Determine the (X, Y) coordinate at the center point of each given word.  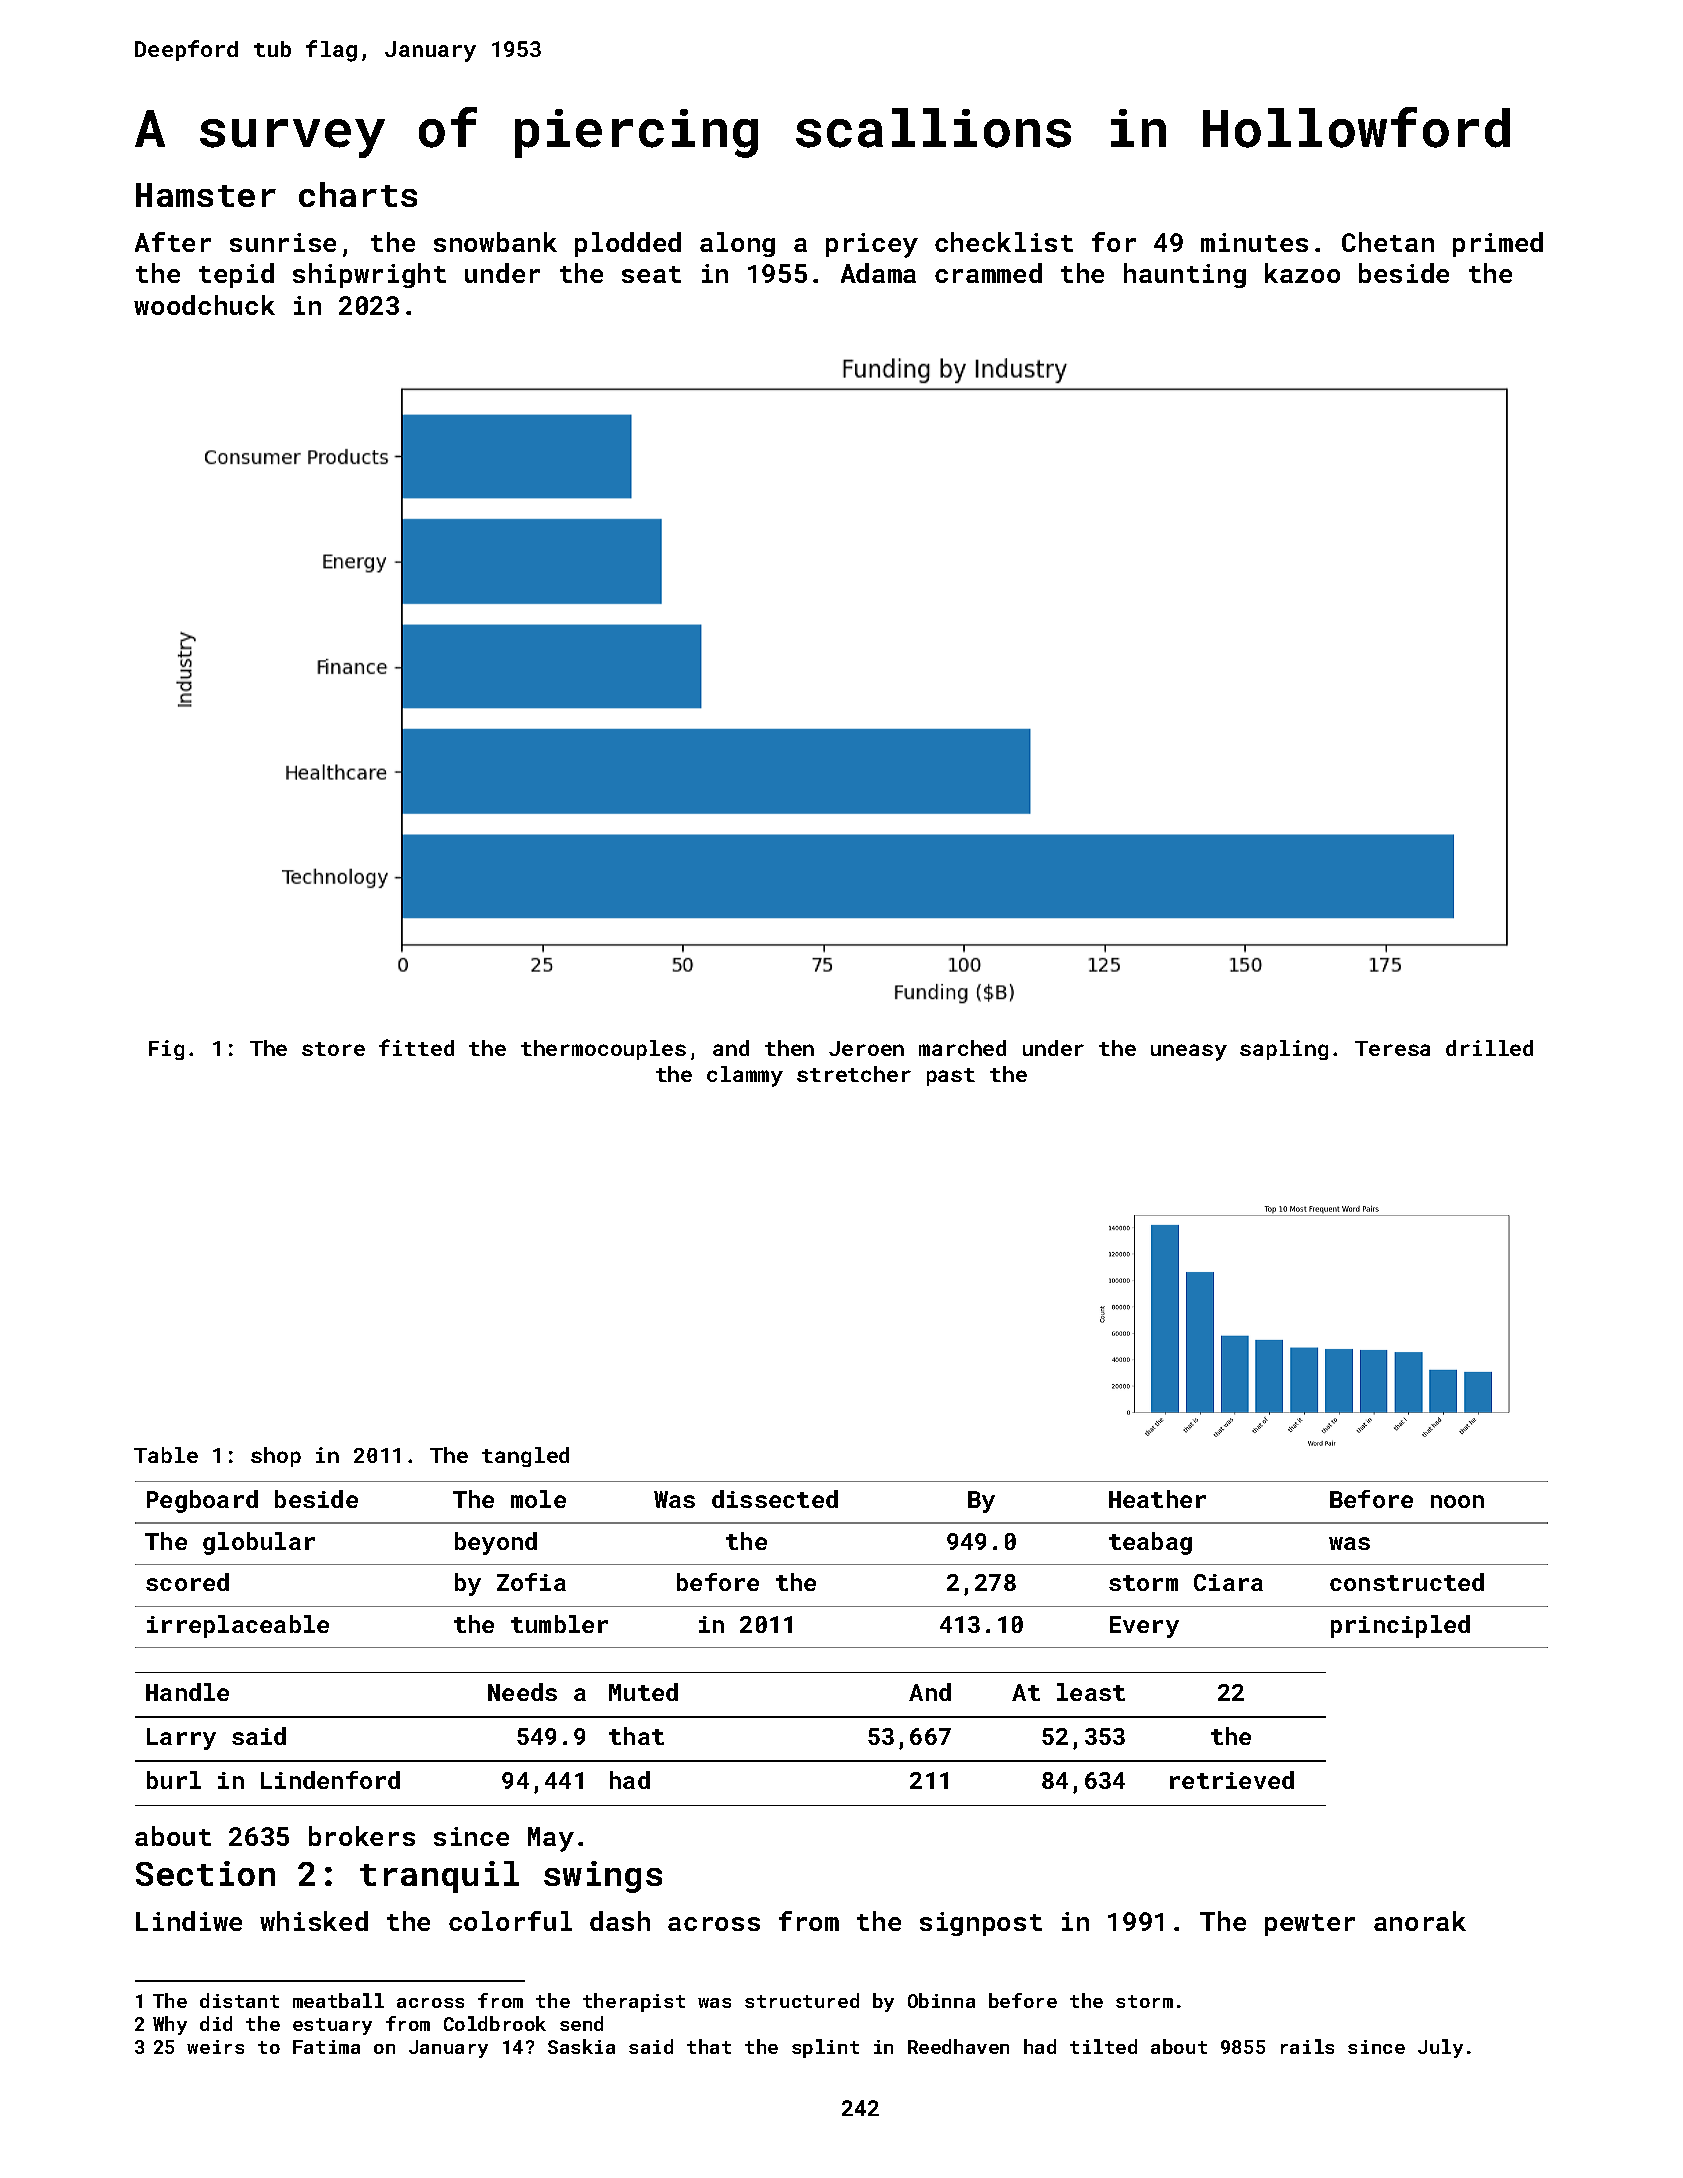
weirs (215, 2047)
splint (825, 2048)
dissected (775, 1499)
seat (651, 274)
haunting (1185, 275)
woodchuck (204, 305)
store (333, 1049)
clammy (745, 1076)
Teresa (1392, 1048)
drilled (1489, 1048)
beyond (496, 1543)
